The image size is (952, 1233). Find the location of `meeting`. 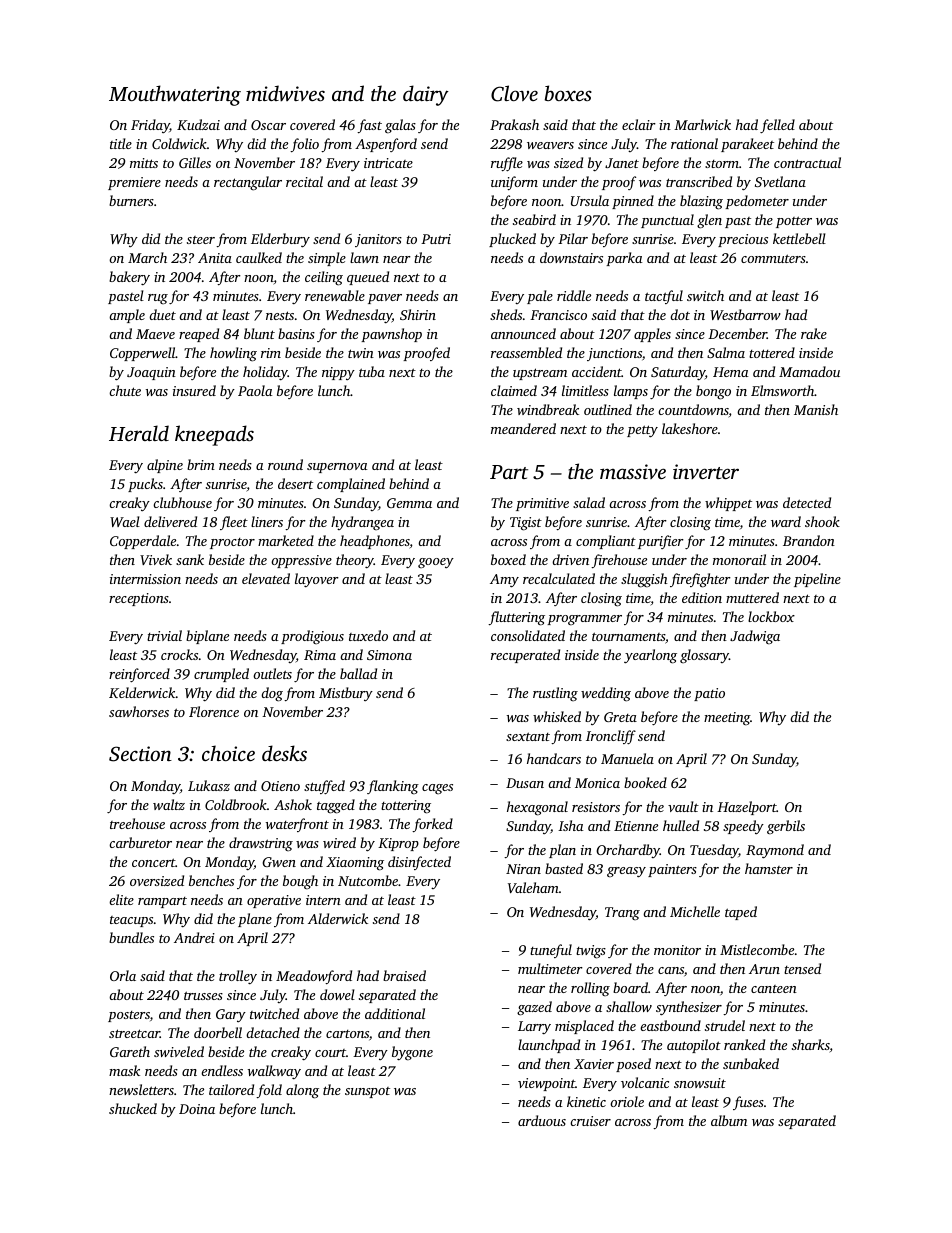

meeting is located at coordinates (727, 719).
